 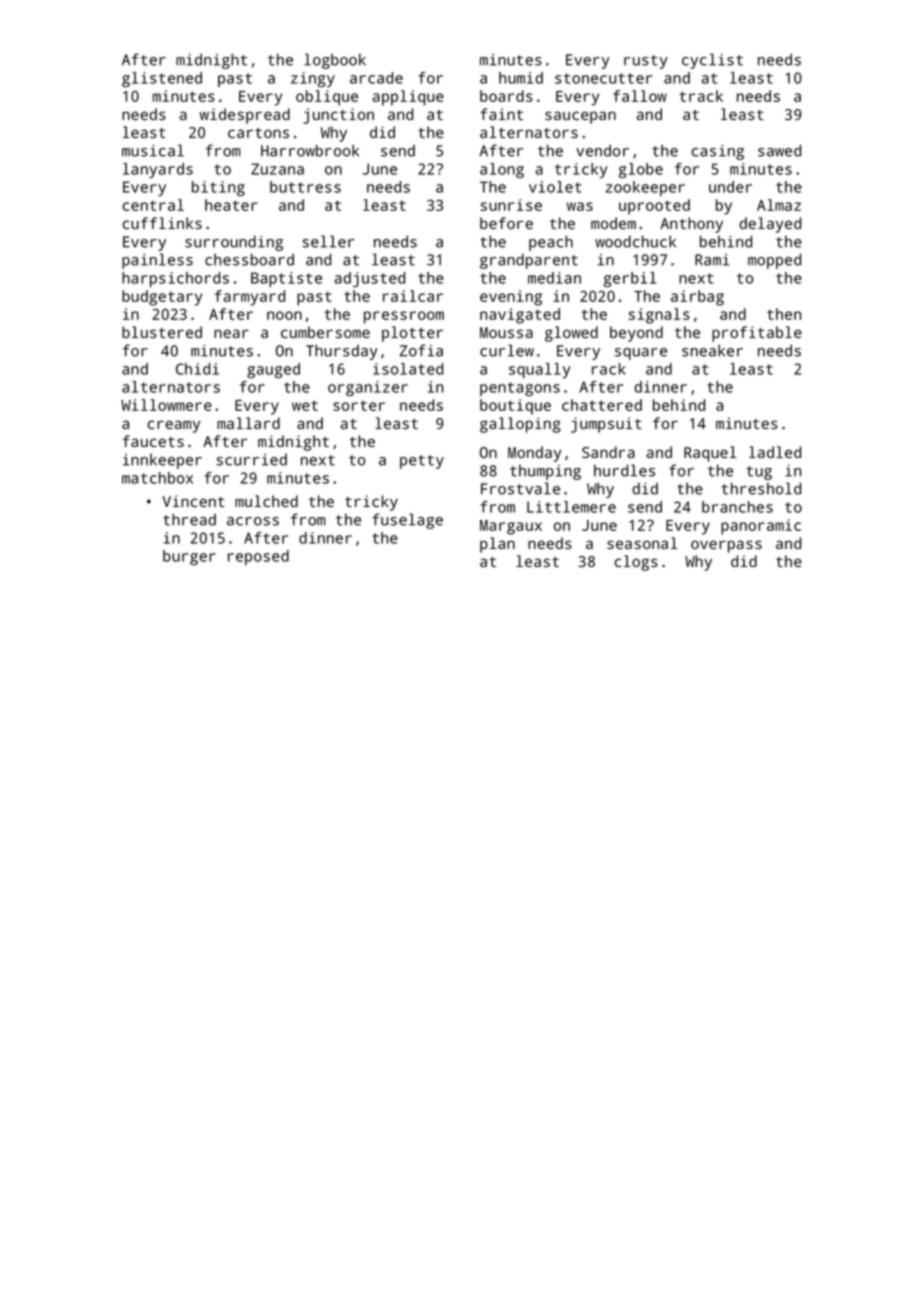 I want to click on overpass, so click(x=726, y=546).
